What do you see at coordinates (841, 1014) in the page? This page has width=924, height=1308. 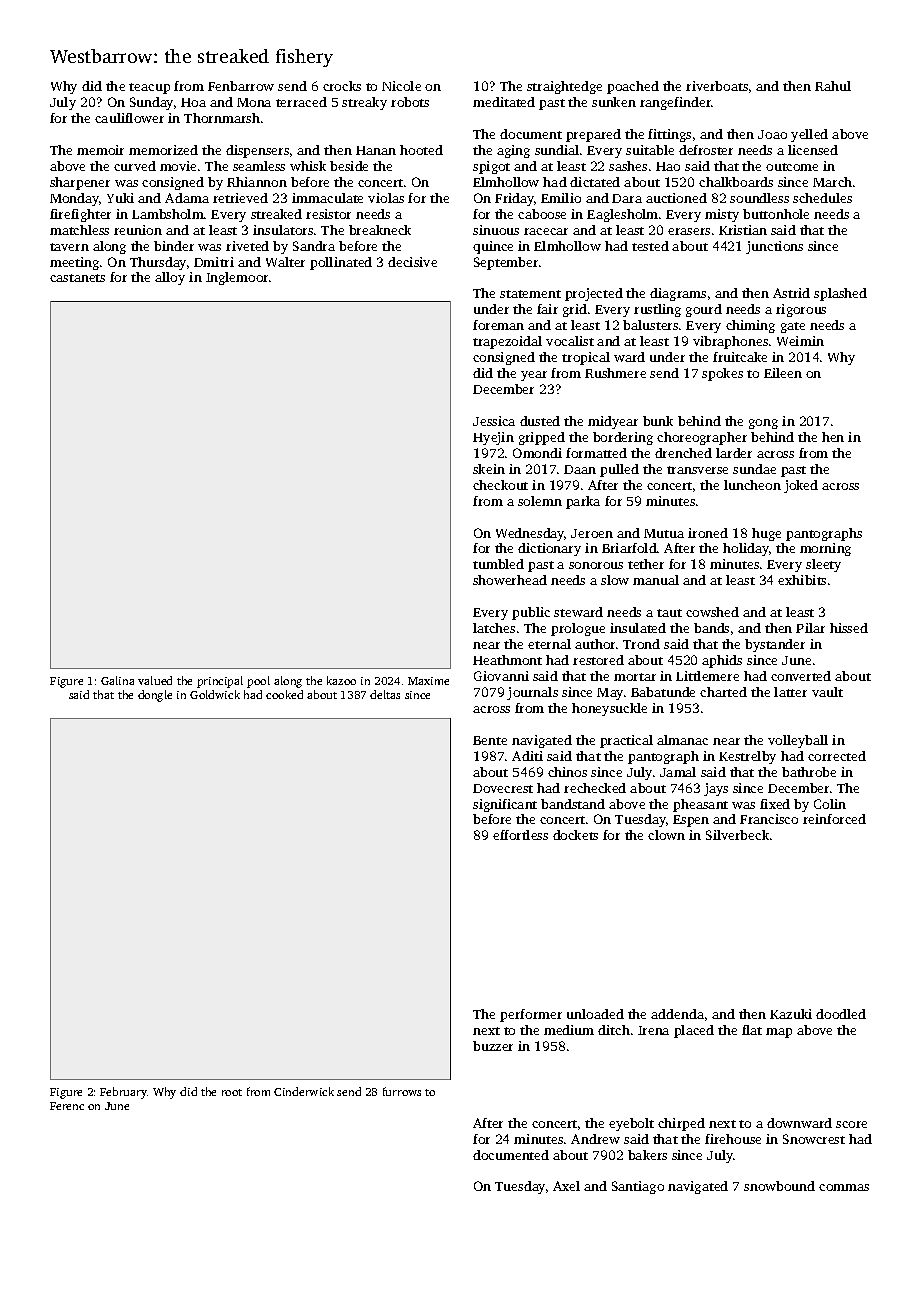 I see `doodled` at bounding box center [841, 1014].
